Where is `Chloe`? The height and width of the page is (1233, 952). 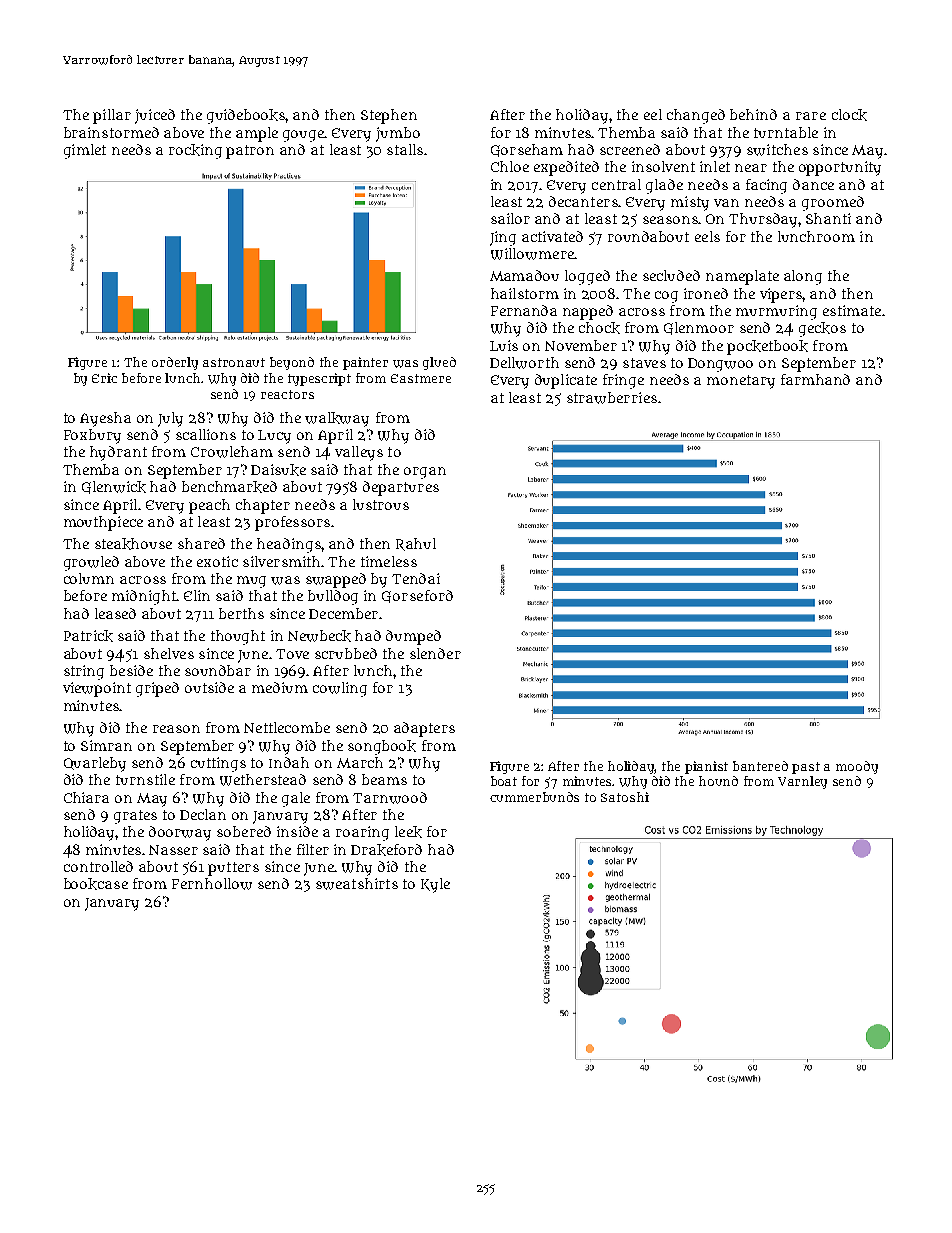 Chloe is located at coordinates (510, 166).
